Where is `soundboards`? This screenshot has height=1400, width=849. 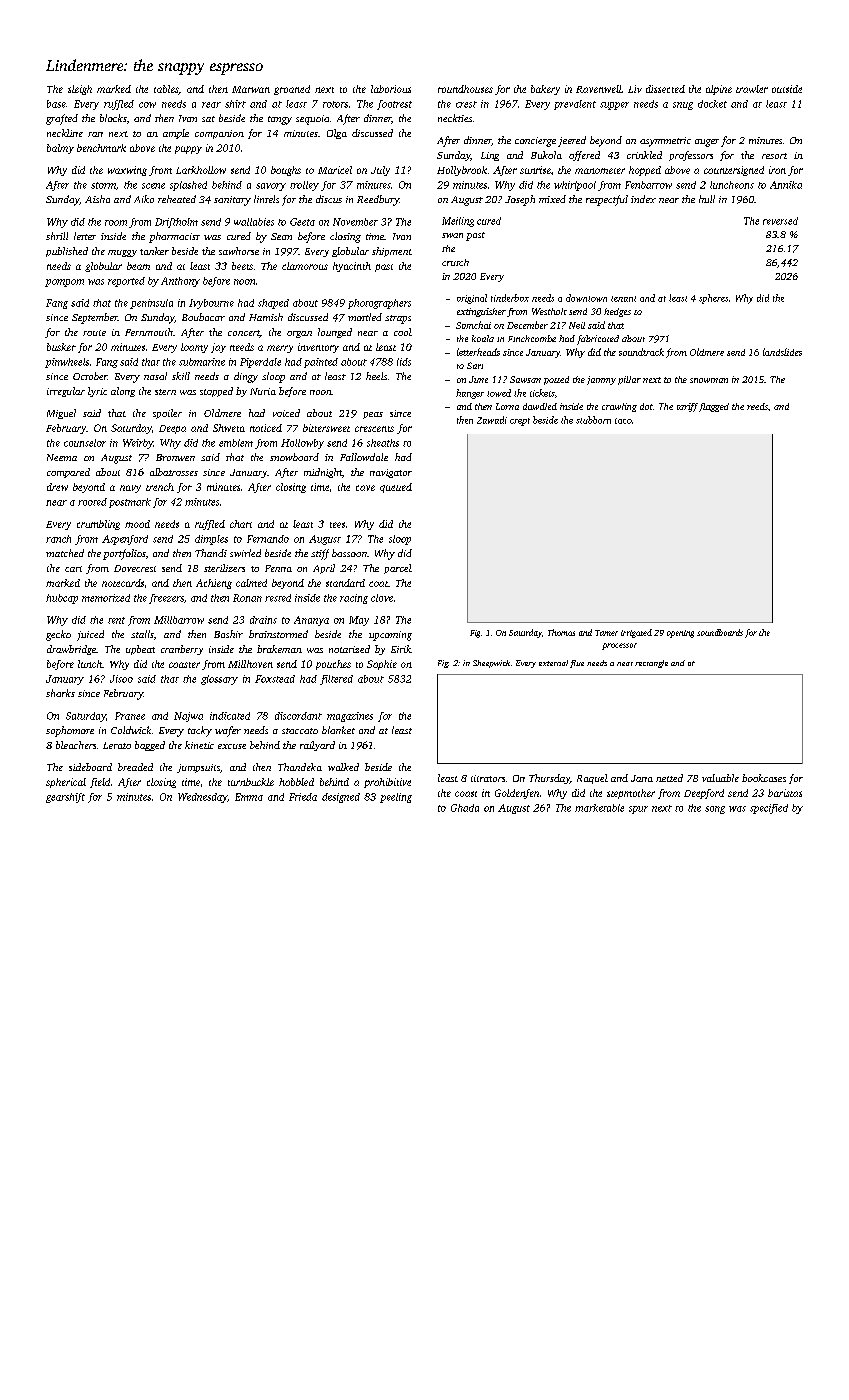 soundboards is located at coordinates (720, 632).
